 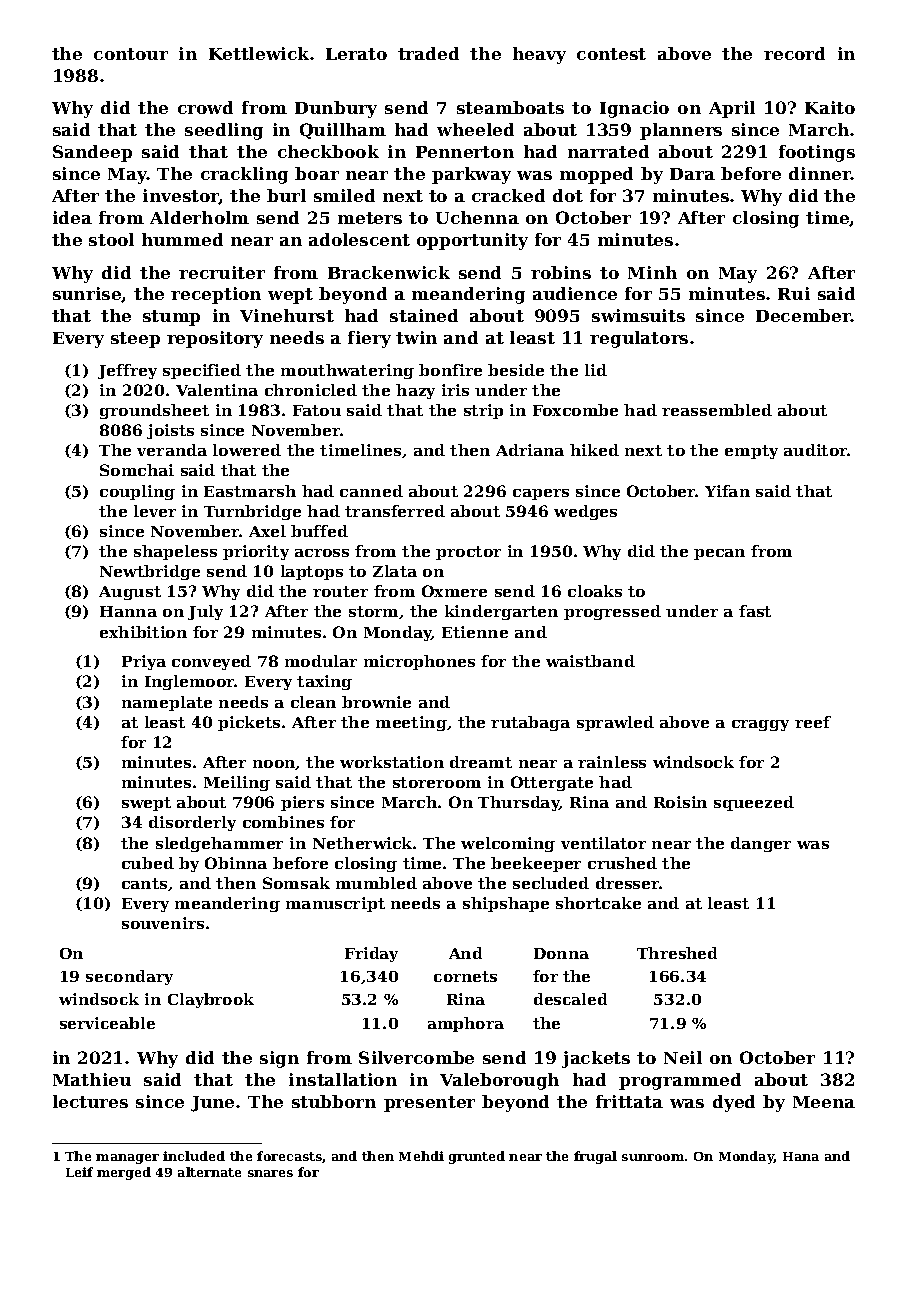 What do you see at coordinates (475, 632) in the screenshot?
I see `Etienne` at bounding box center [475, 632].
